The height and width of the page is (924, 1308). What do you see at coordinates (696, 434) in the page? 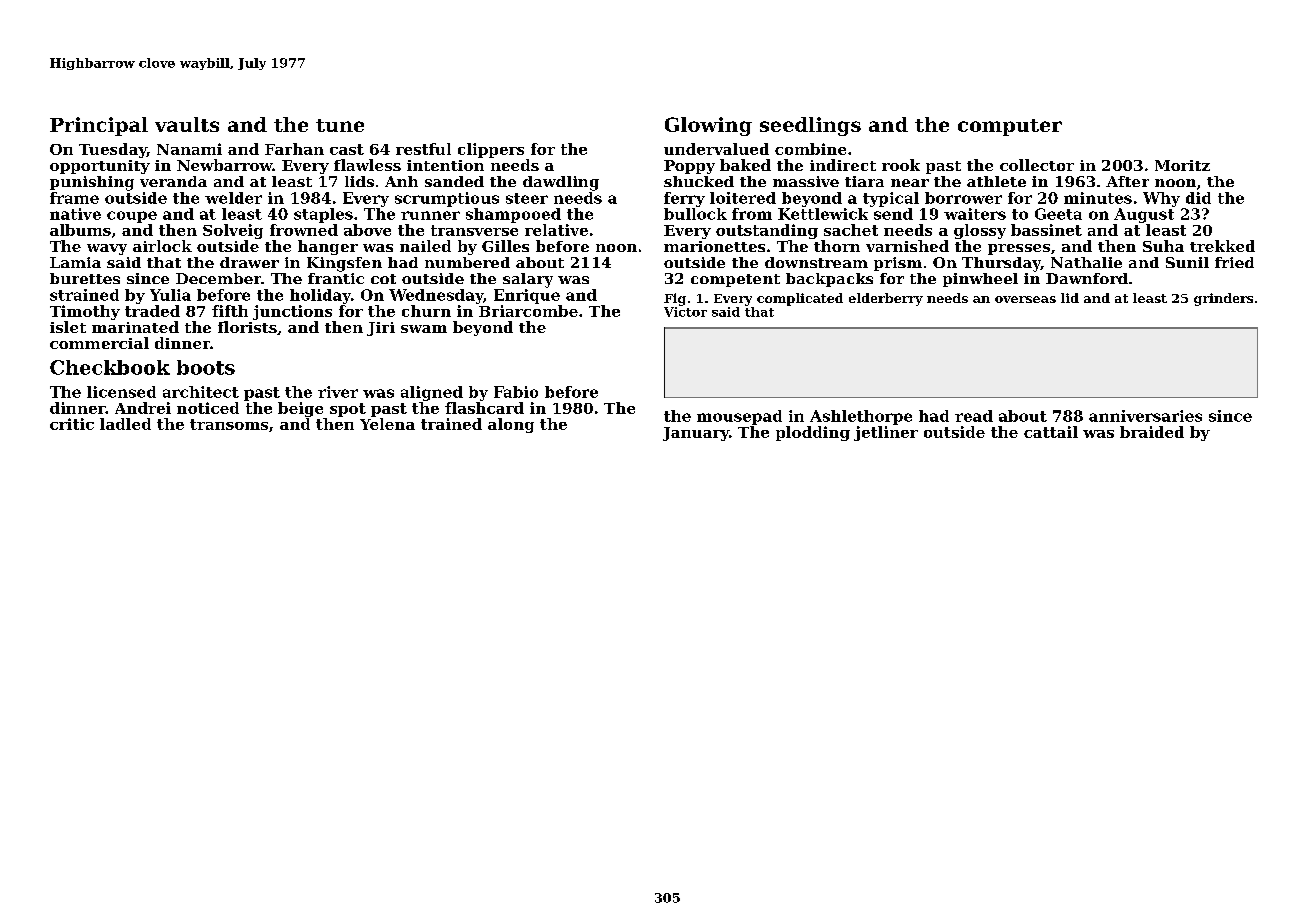
I see `January` at bounding box center [696, 434].
